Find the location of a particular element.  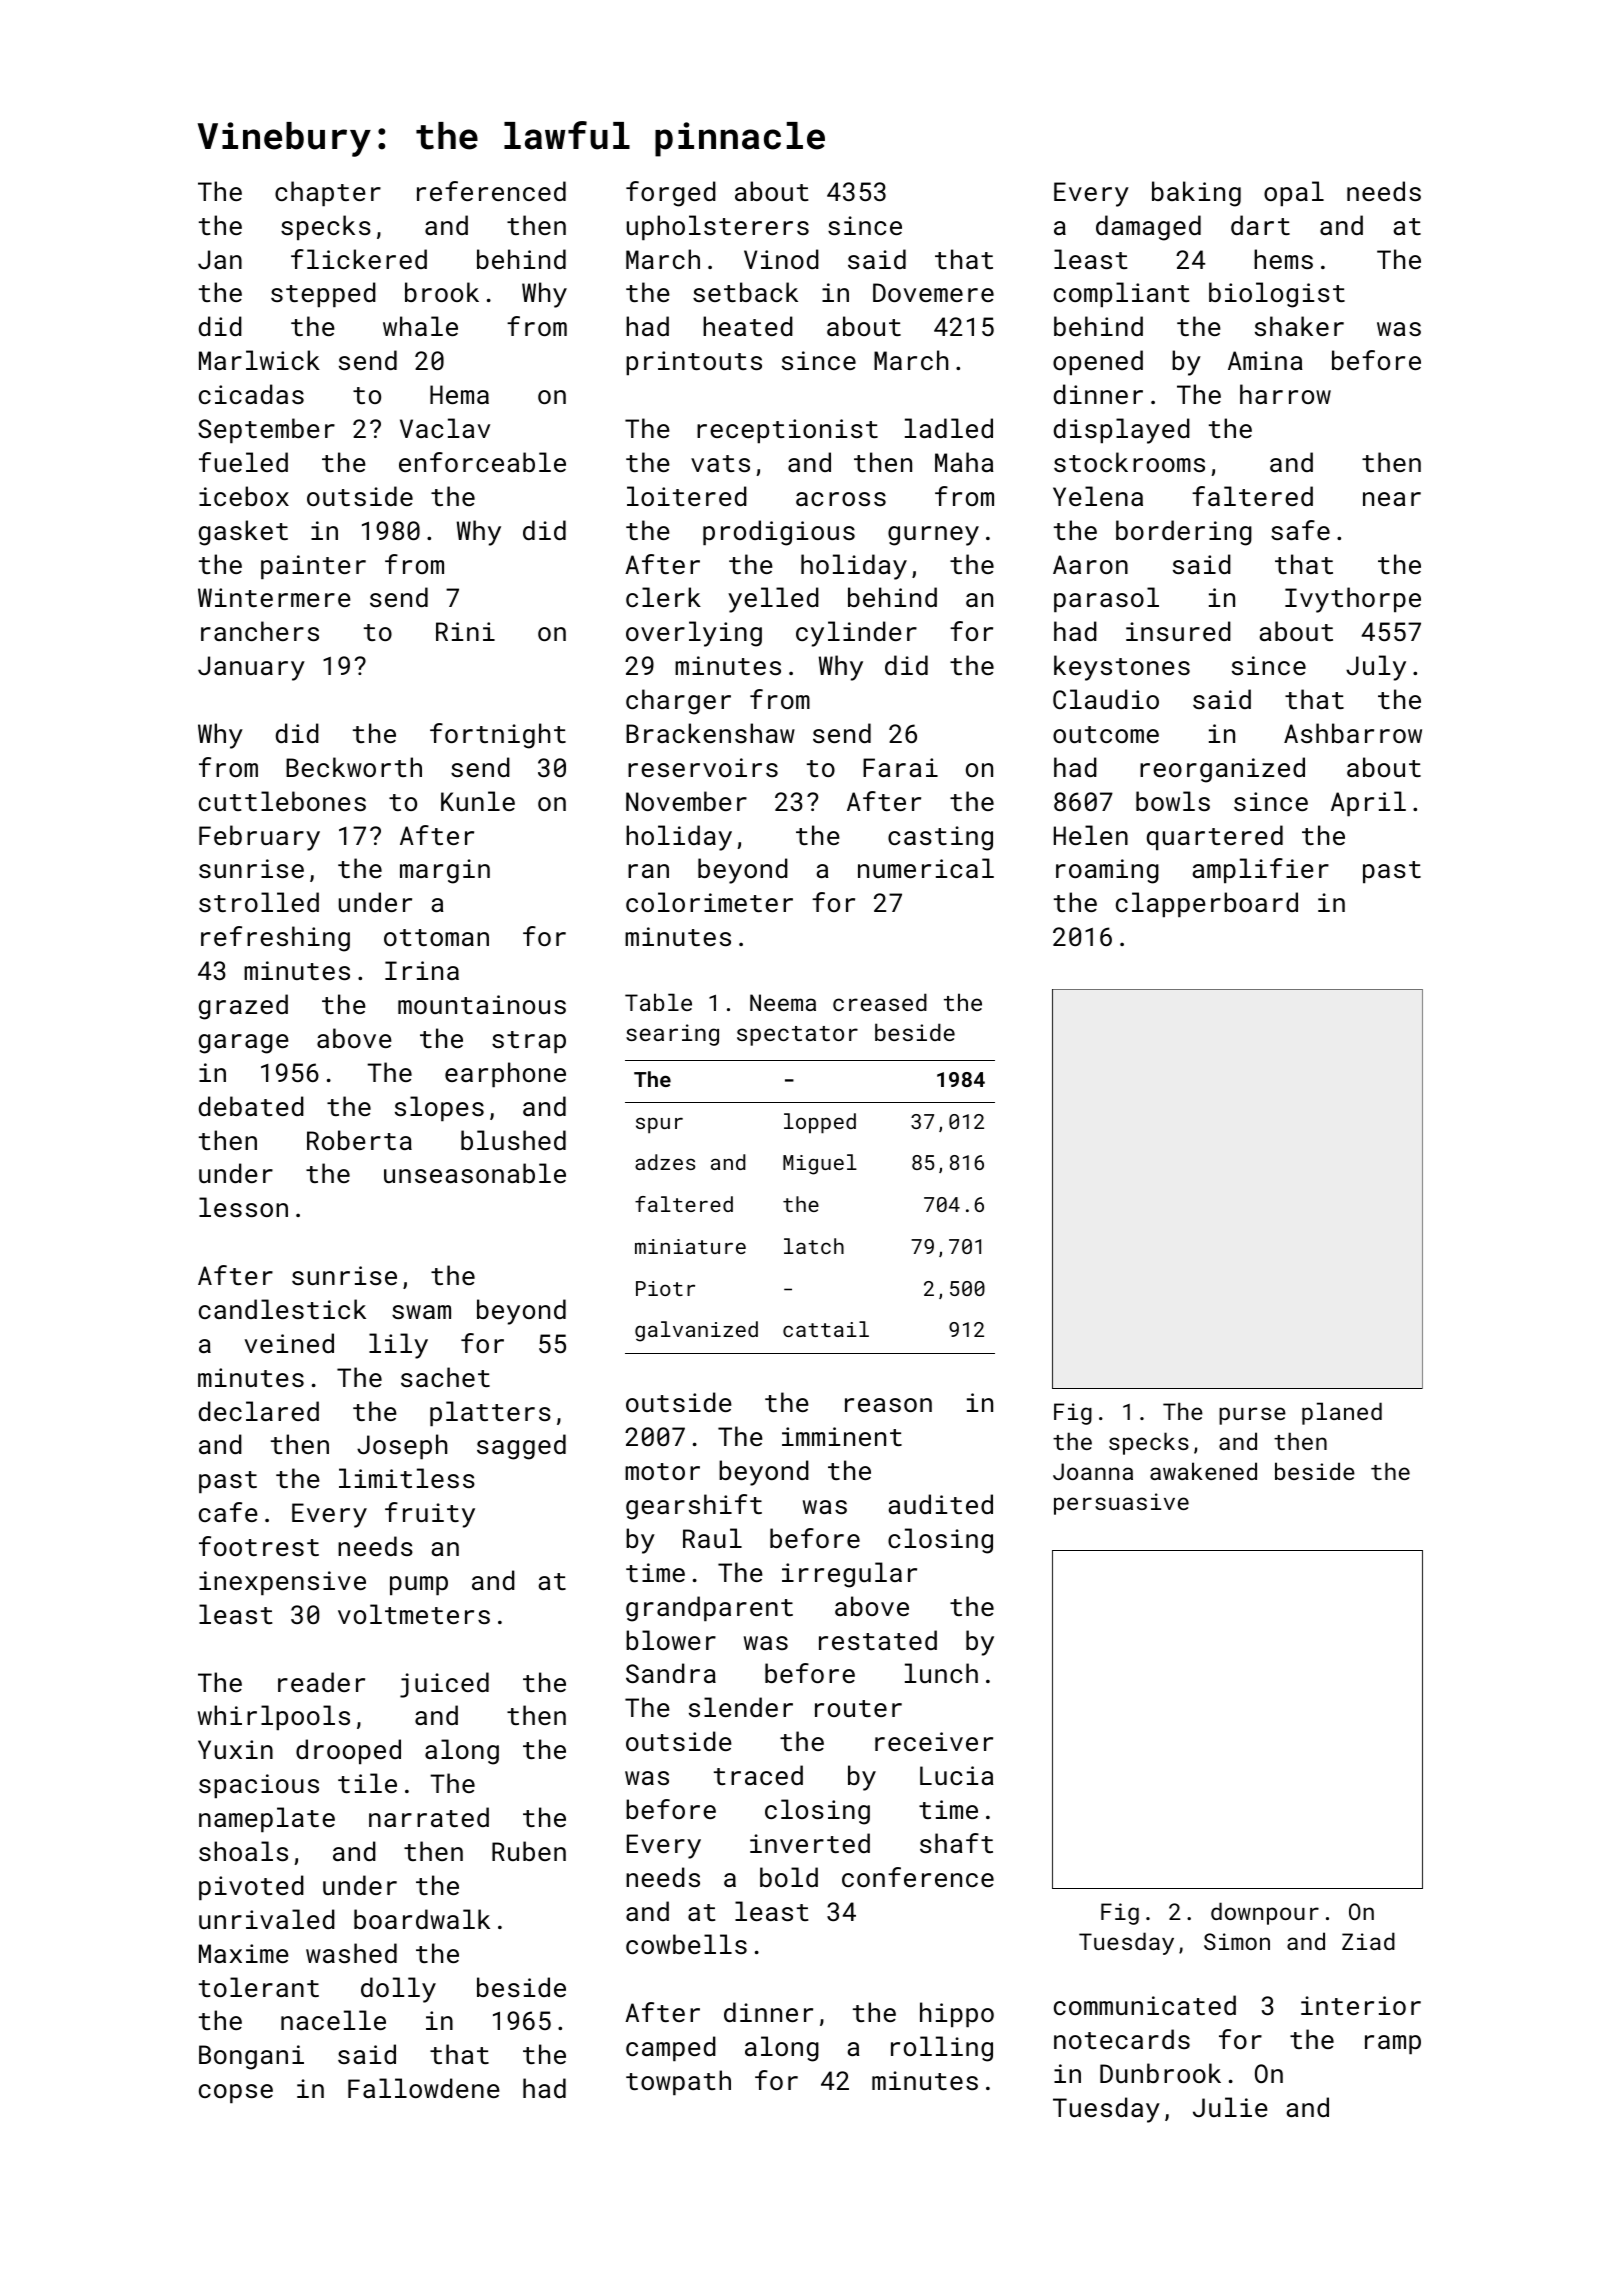

declared is located at coordinates (259, 1411).
